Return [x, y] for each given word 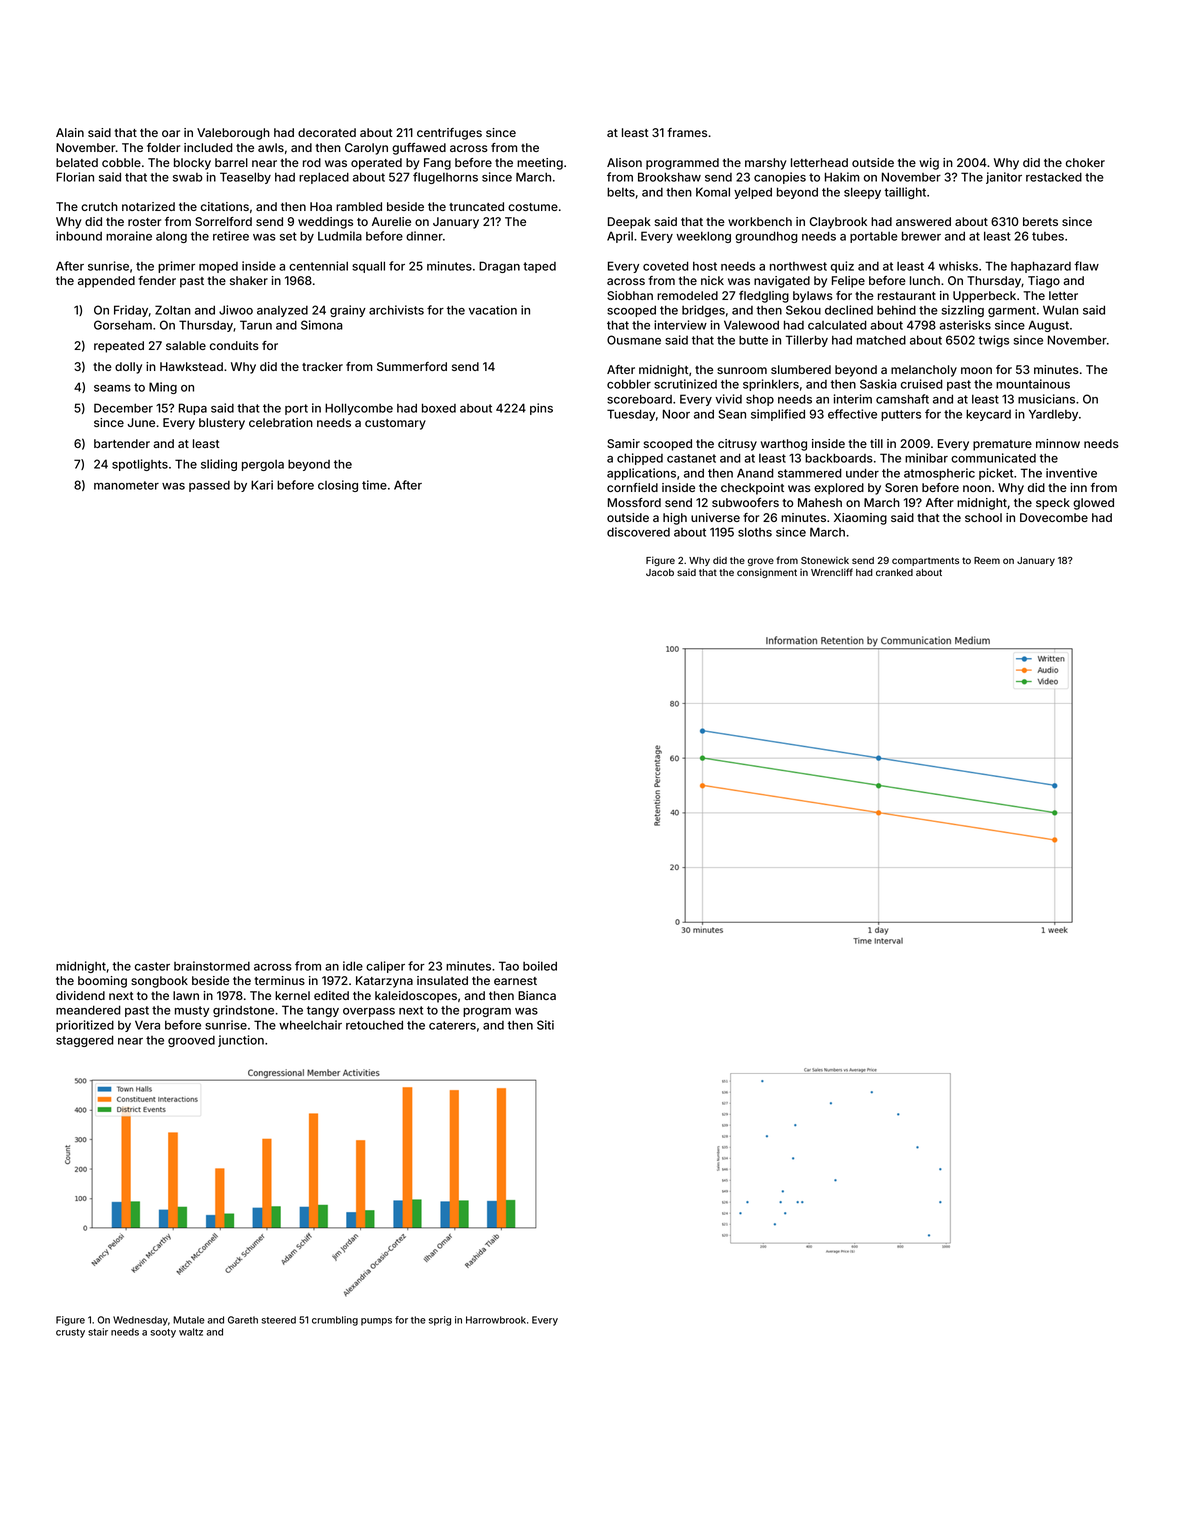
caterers [452, 1025]
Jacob [660, 572]
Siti [545, 1025]
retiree [231, 236]
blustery [222, 424]
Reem [987, 560]
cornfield [632, 487]
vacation [493, 310]
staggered [85, 1041]
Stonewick [825, 560]
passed [209, 486]
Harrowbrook [496, 1320]
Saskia [878, 384]
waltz [191, 1332]
